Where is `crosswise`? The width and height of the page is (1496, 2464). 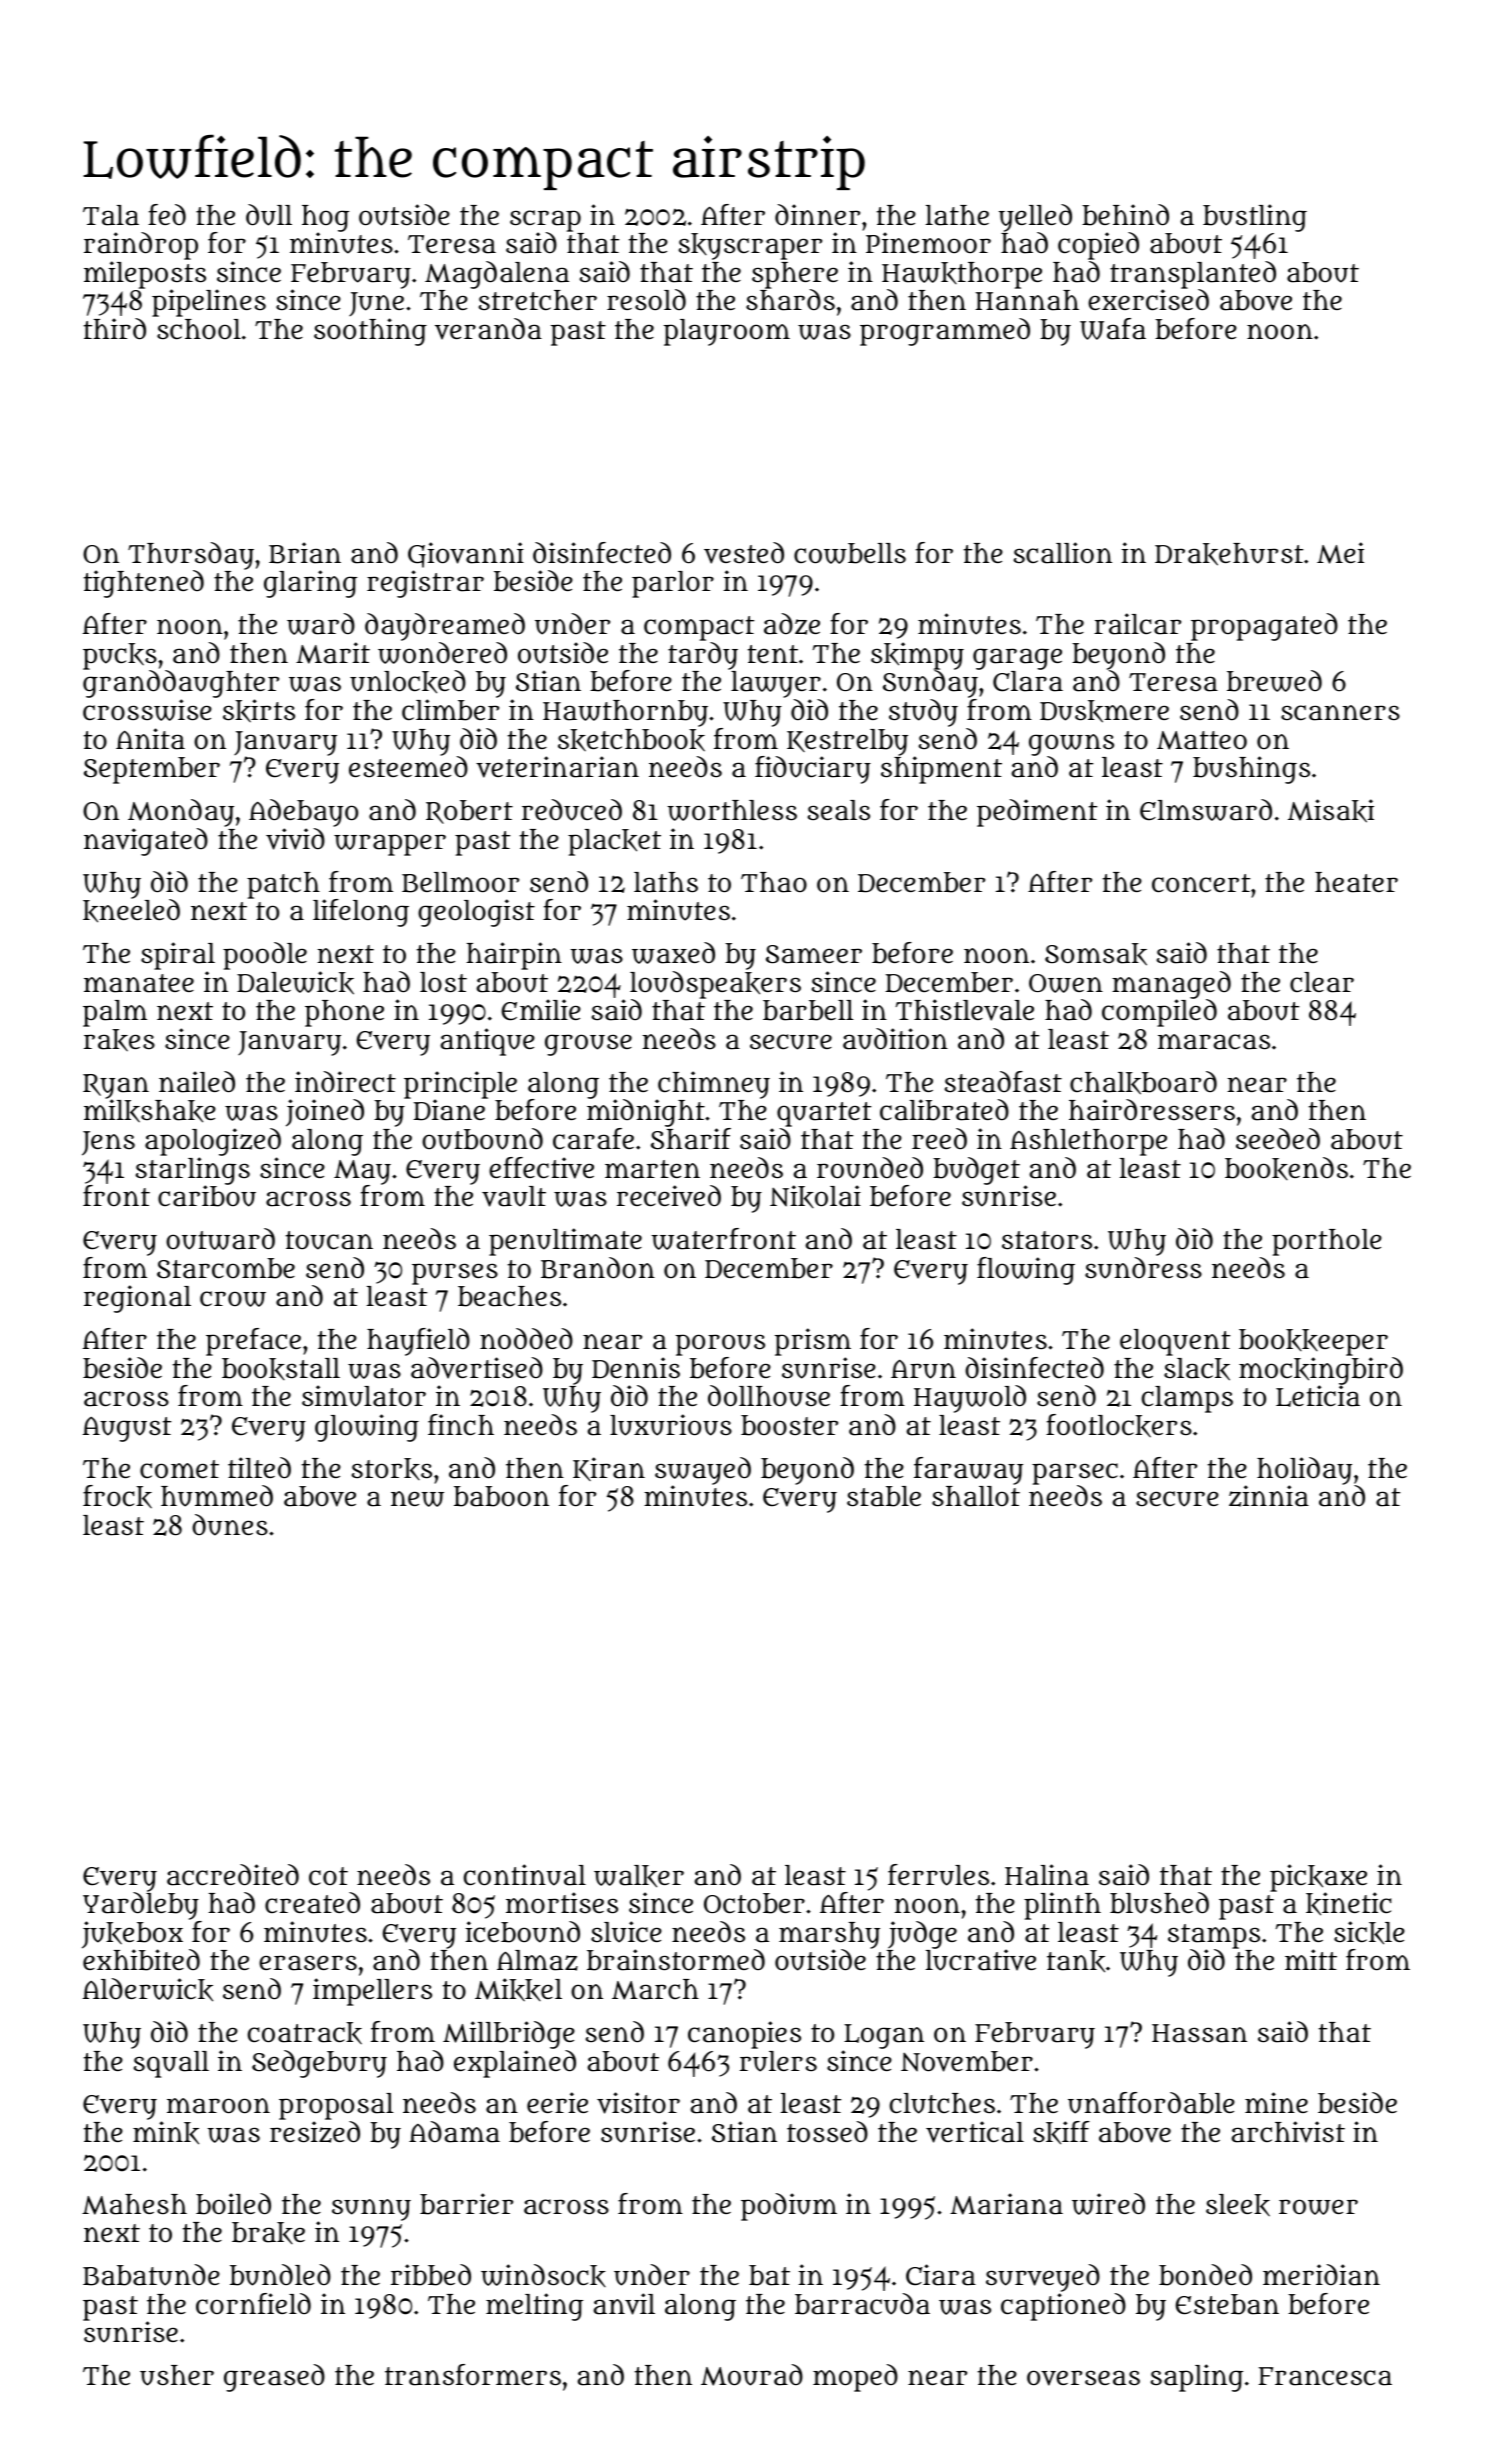 crosswise is located at coordinates (147, 710).
